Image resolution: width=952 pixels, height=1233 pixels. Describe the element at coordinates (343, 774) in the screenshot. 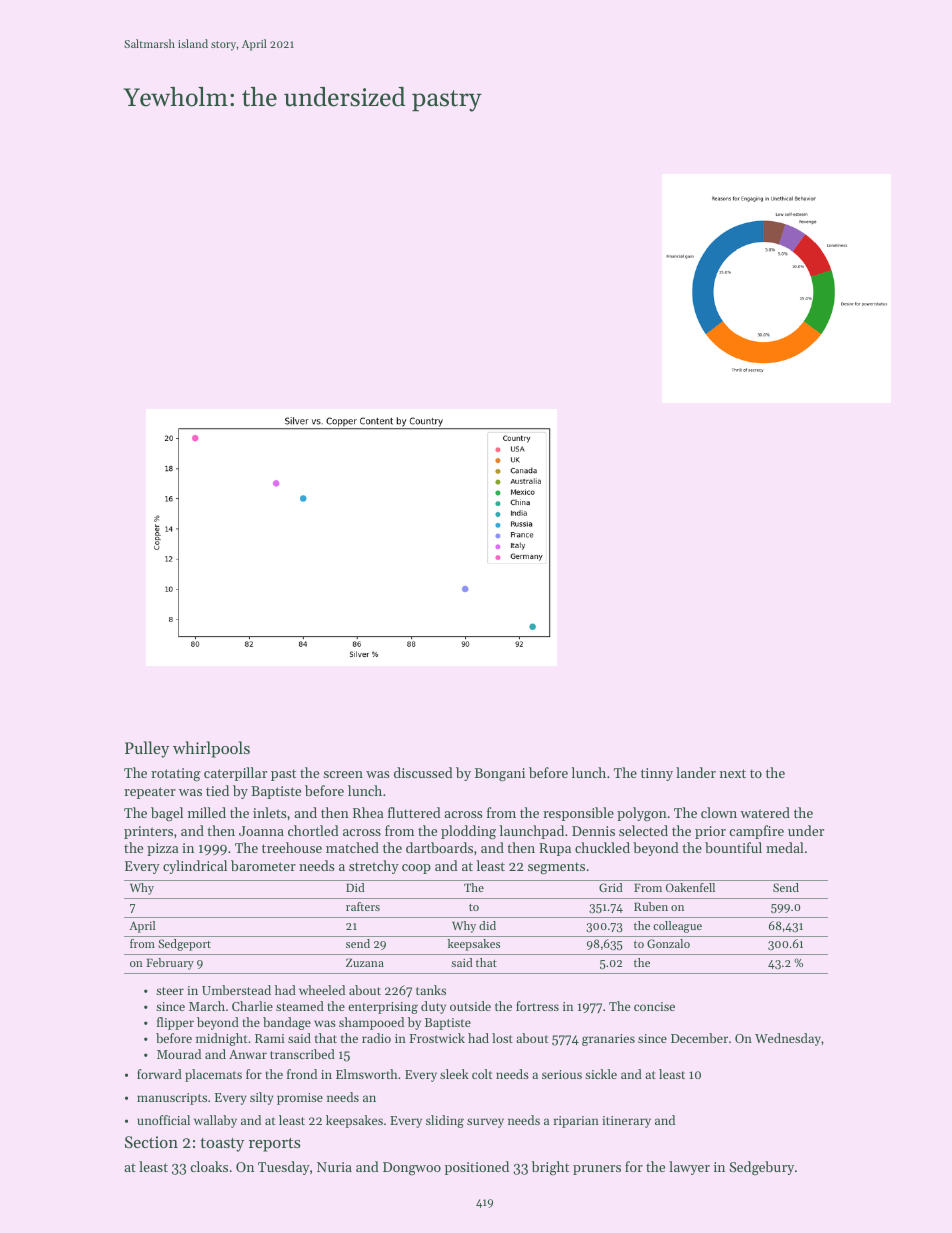

I see `screen` at that location.
